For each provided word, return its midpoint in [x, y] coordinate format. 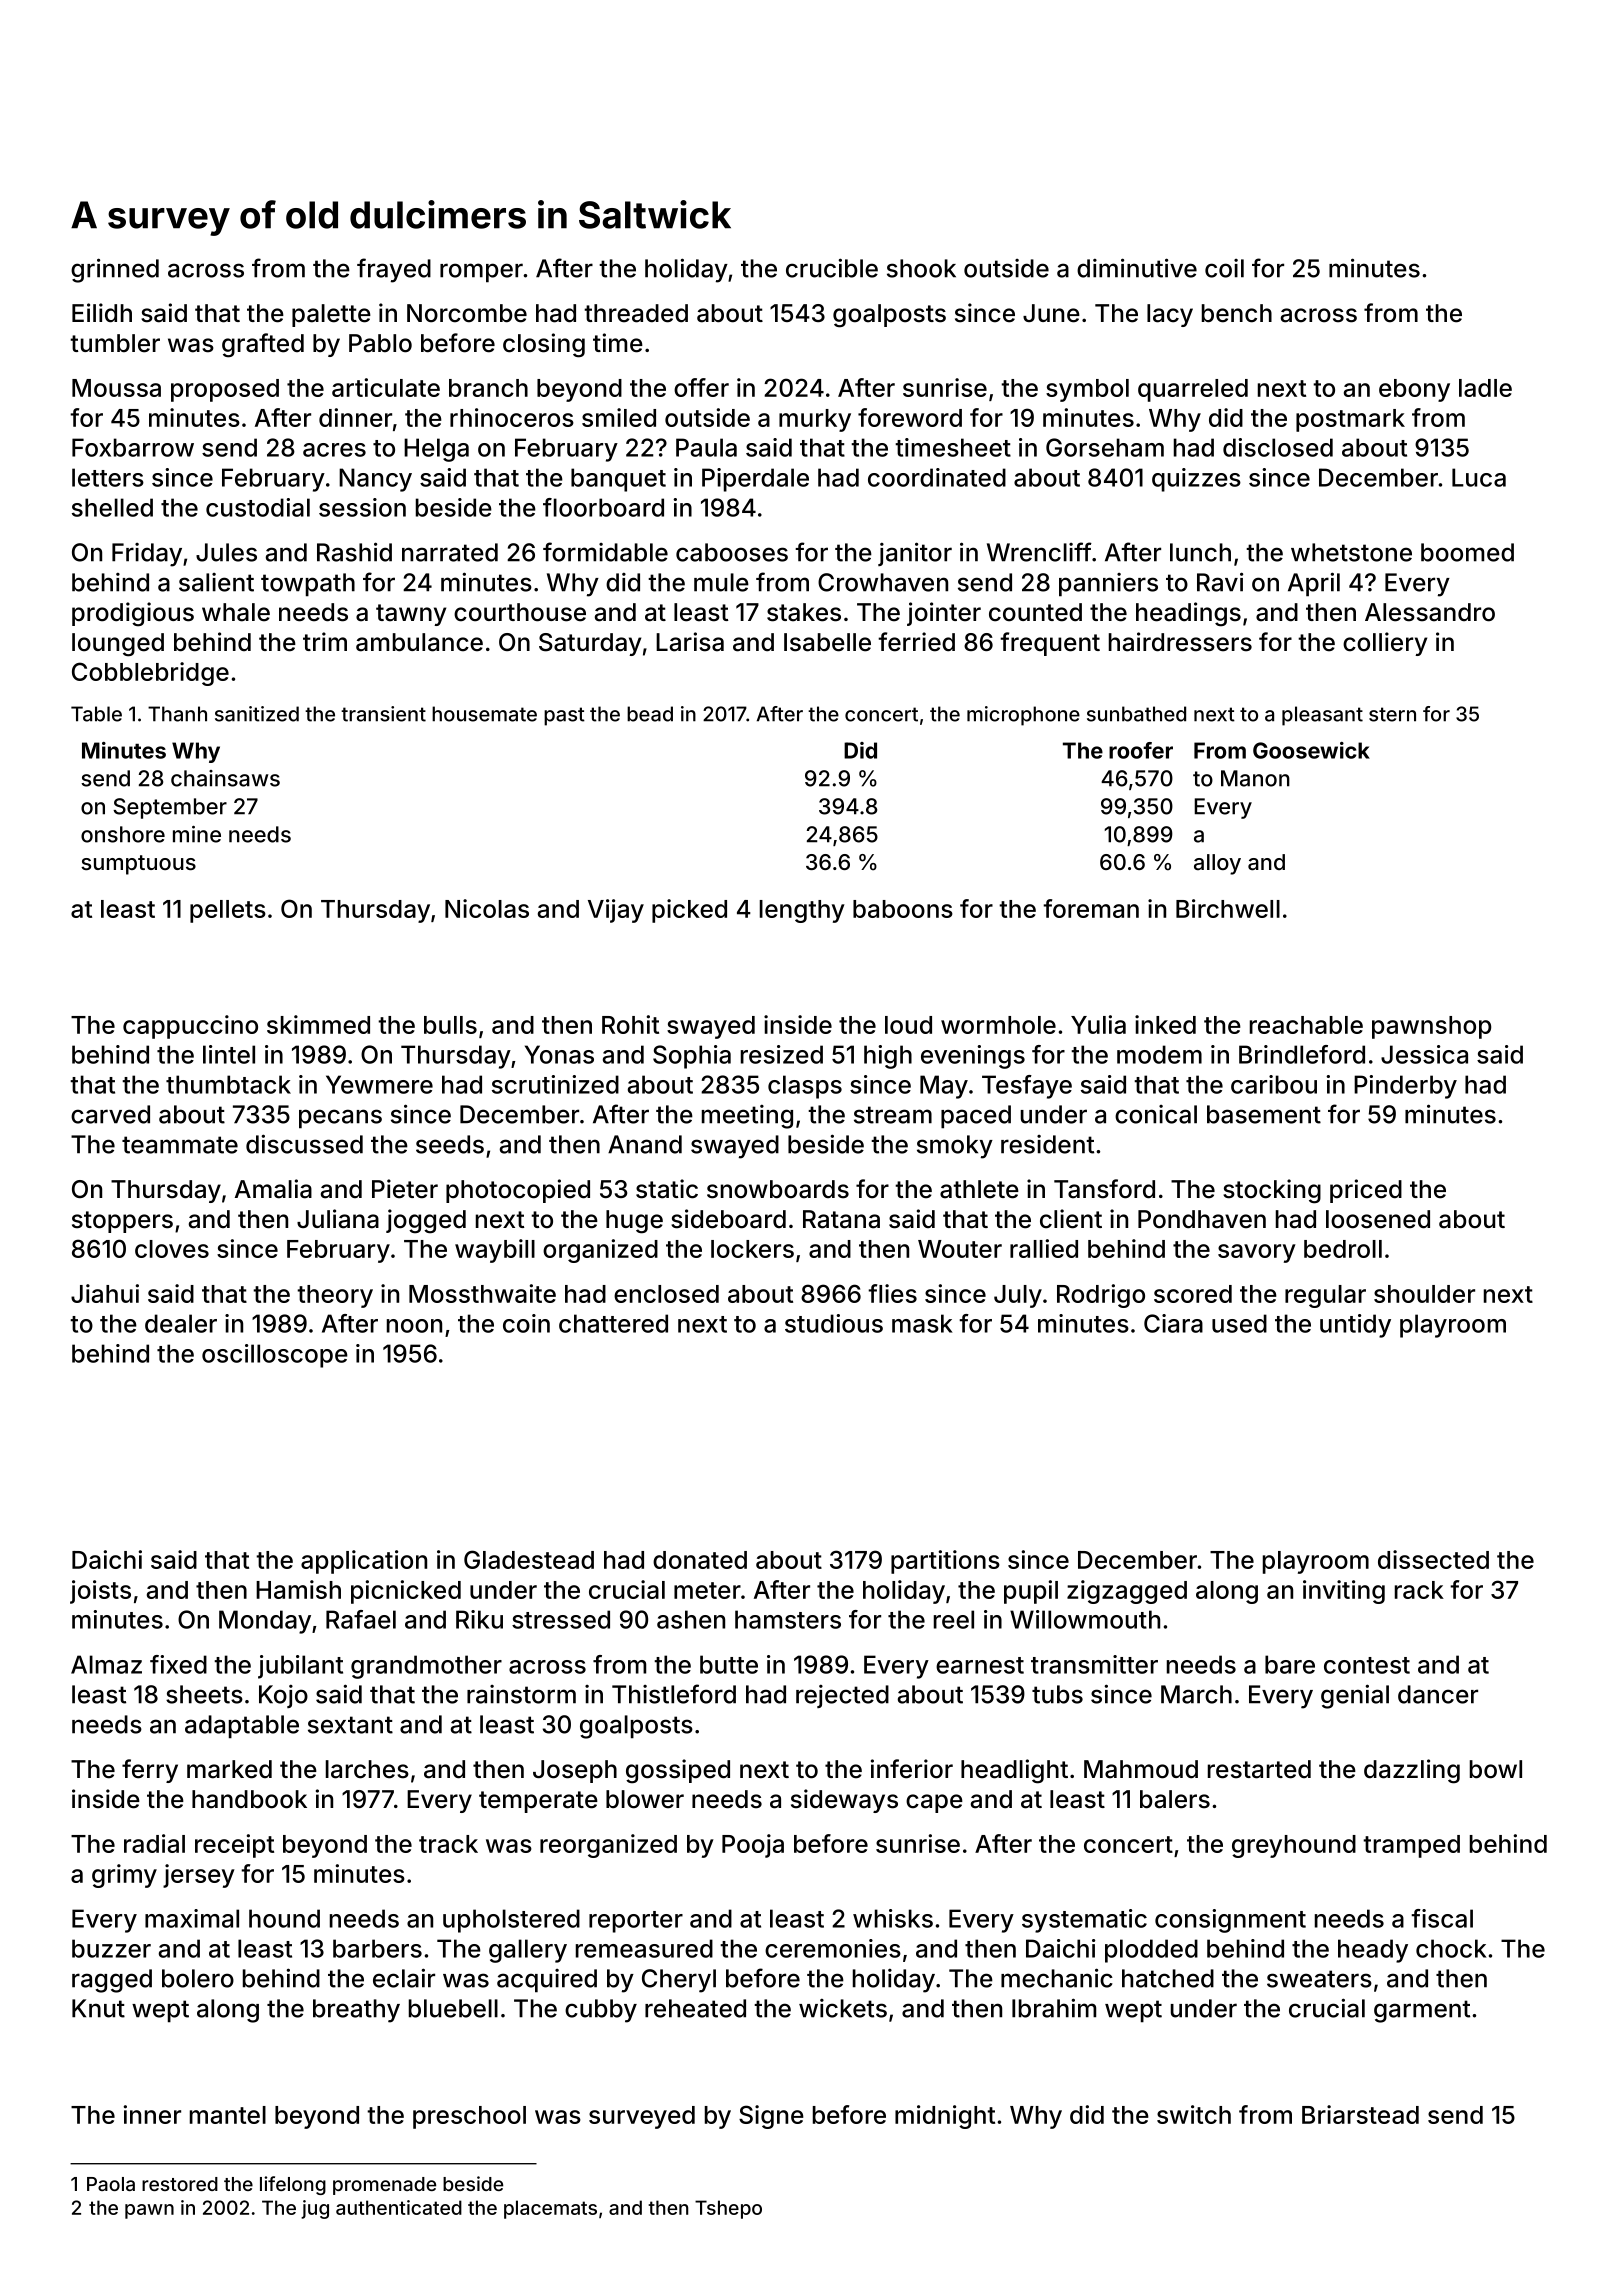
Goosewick [1311, 750]
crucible [832, 268]
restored [180, 2184]
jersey [199, 1876]
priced [1366, 1191]
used [1239, 1323]
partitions [945, 1562]
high [888, 1057]
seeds [450, 1144]
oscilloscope [275, 1356]
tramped [1411, 1846]
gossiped [678, 1771]
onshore [123, 834]
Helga [436, 450]
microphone [1023, 716]
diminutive [1137, 268]
